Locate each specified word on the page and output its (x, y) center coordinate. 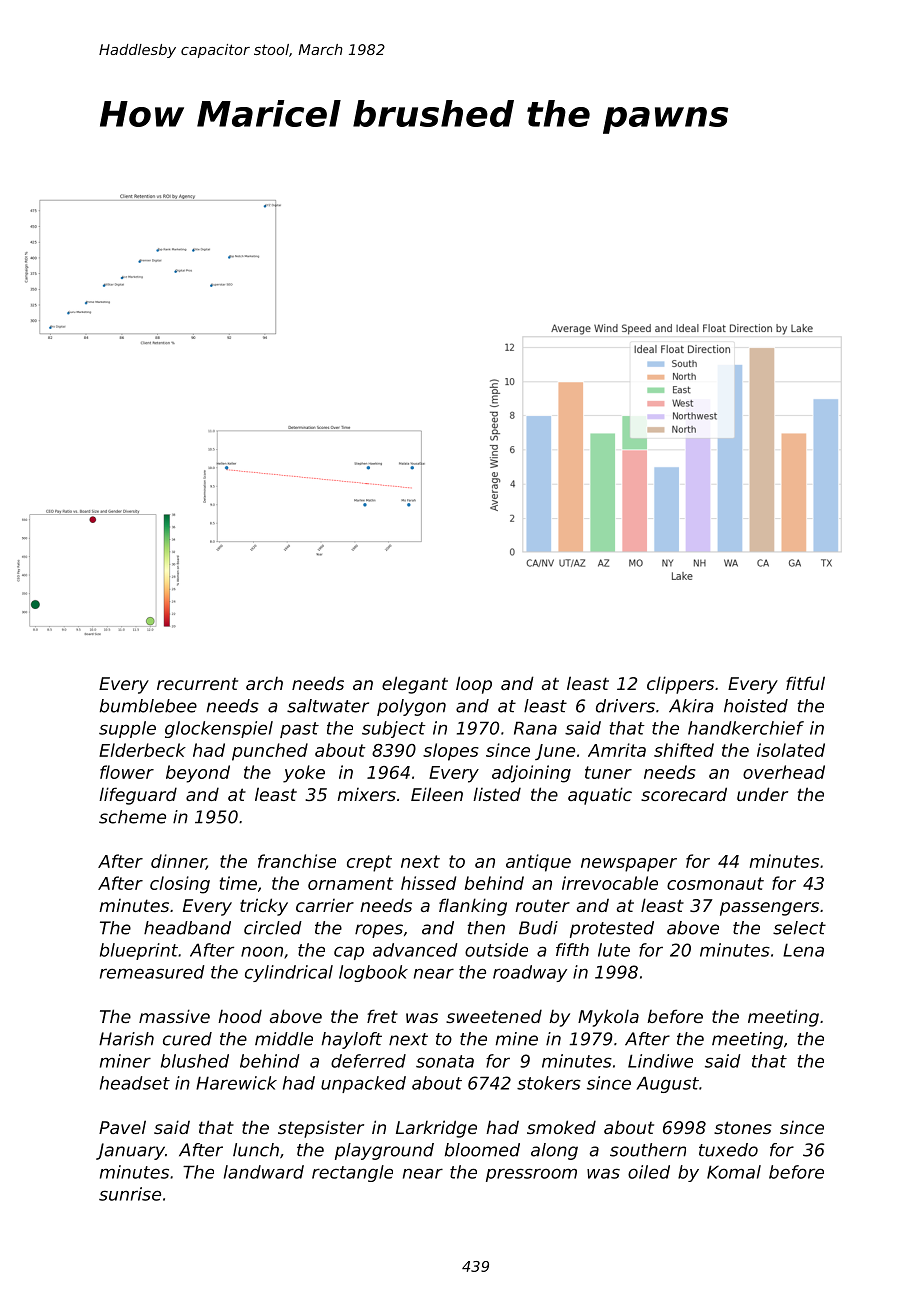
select (799, 928)
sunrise (130, 1194)
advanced (415, 950)
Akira (691, 706)
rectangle (352, 1173)
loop (474, 685)
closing (180, 885)
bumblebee (148, 706)
